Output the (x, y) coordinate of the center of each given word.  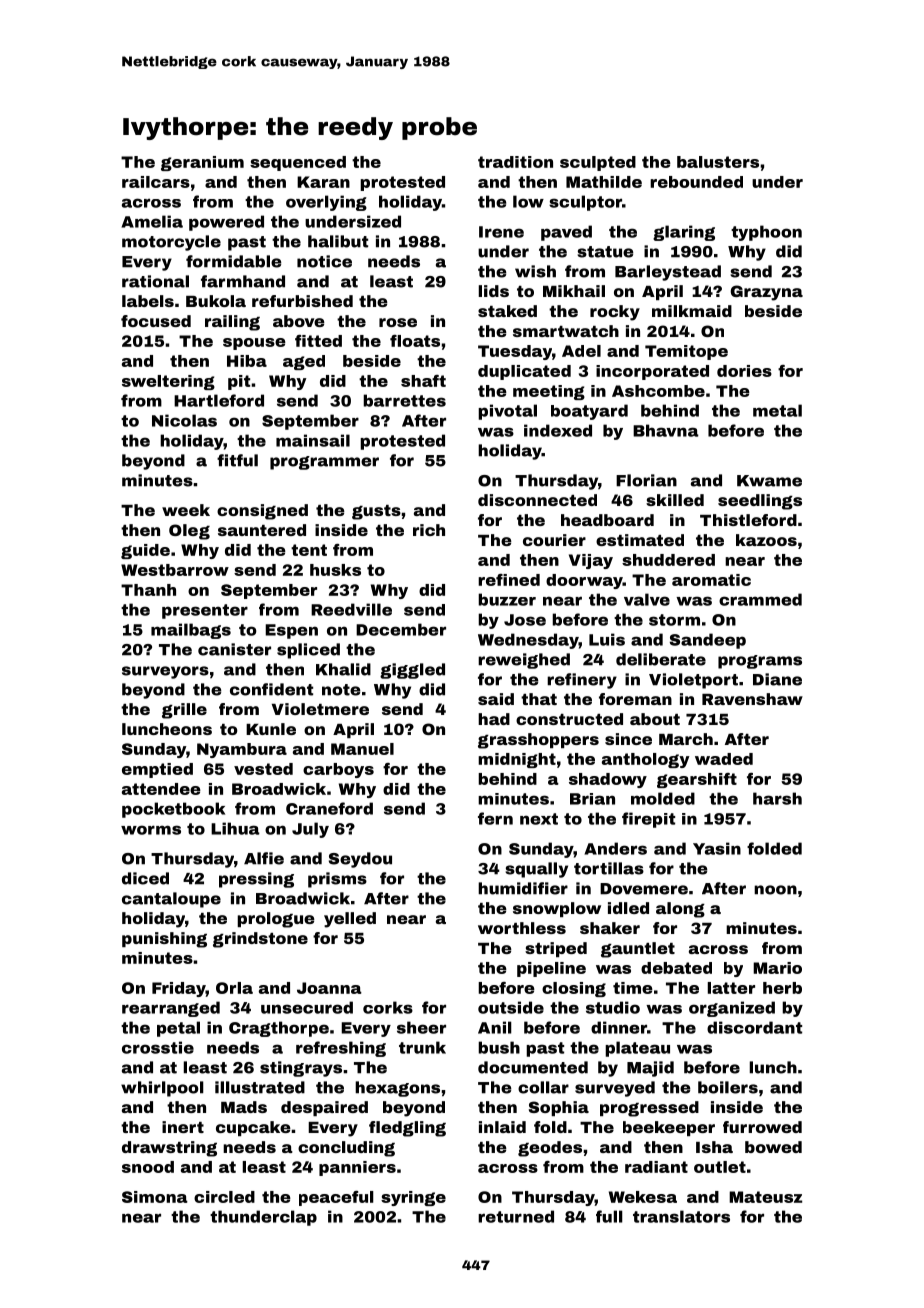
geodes (550, 1149)
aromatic (711, 580)
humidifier (523, 888)
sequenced (298, 163)
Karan (323, 182)
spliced (308, 651)
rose (398, 322)
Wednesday (528, 641)
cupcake (253, 1128)
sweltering (168, 382)
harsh (777, 798)
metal (777, 410)
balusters (718, 162)
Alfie (264, 858)
